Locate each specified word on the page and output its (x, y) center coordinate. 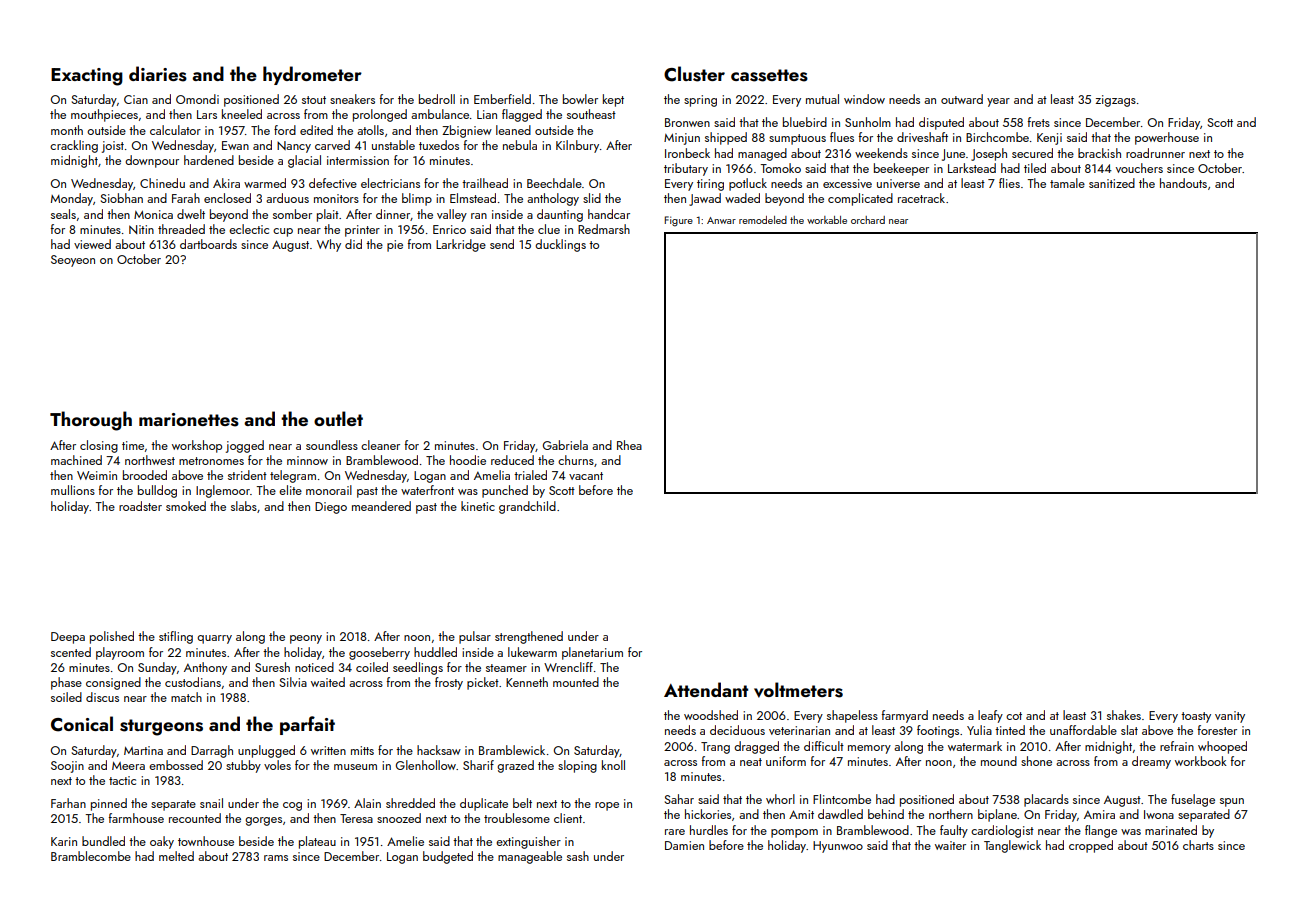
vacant (586, 476)
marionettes (189, 420)
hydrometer (312, 75)
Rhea (629, 445)
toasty (1196, 717)
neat (751, 762)
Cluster (694, 74)
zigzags (1116, 101)
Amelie (405, 841)
